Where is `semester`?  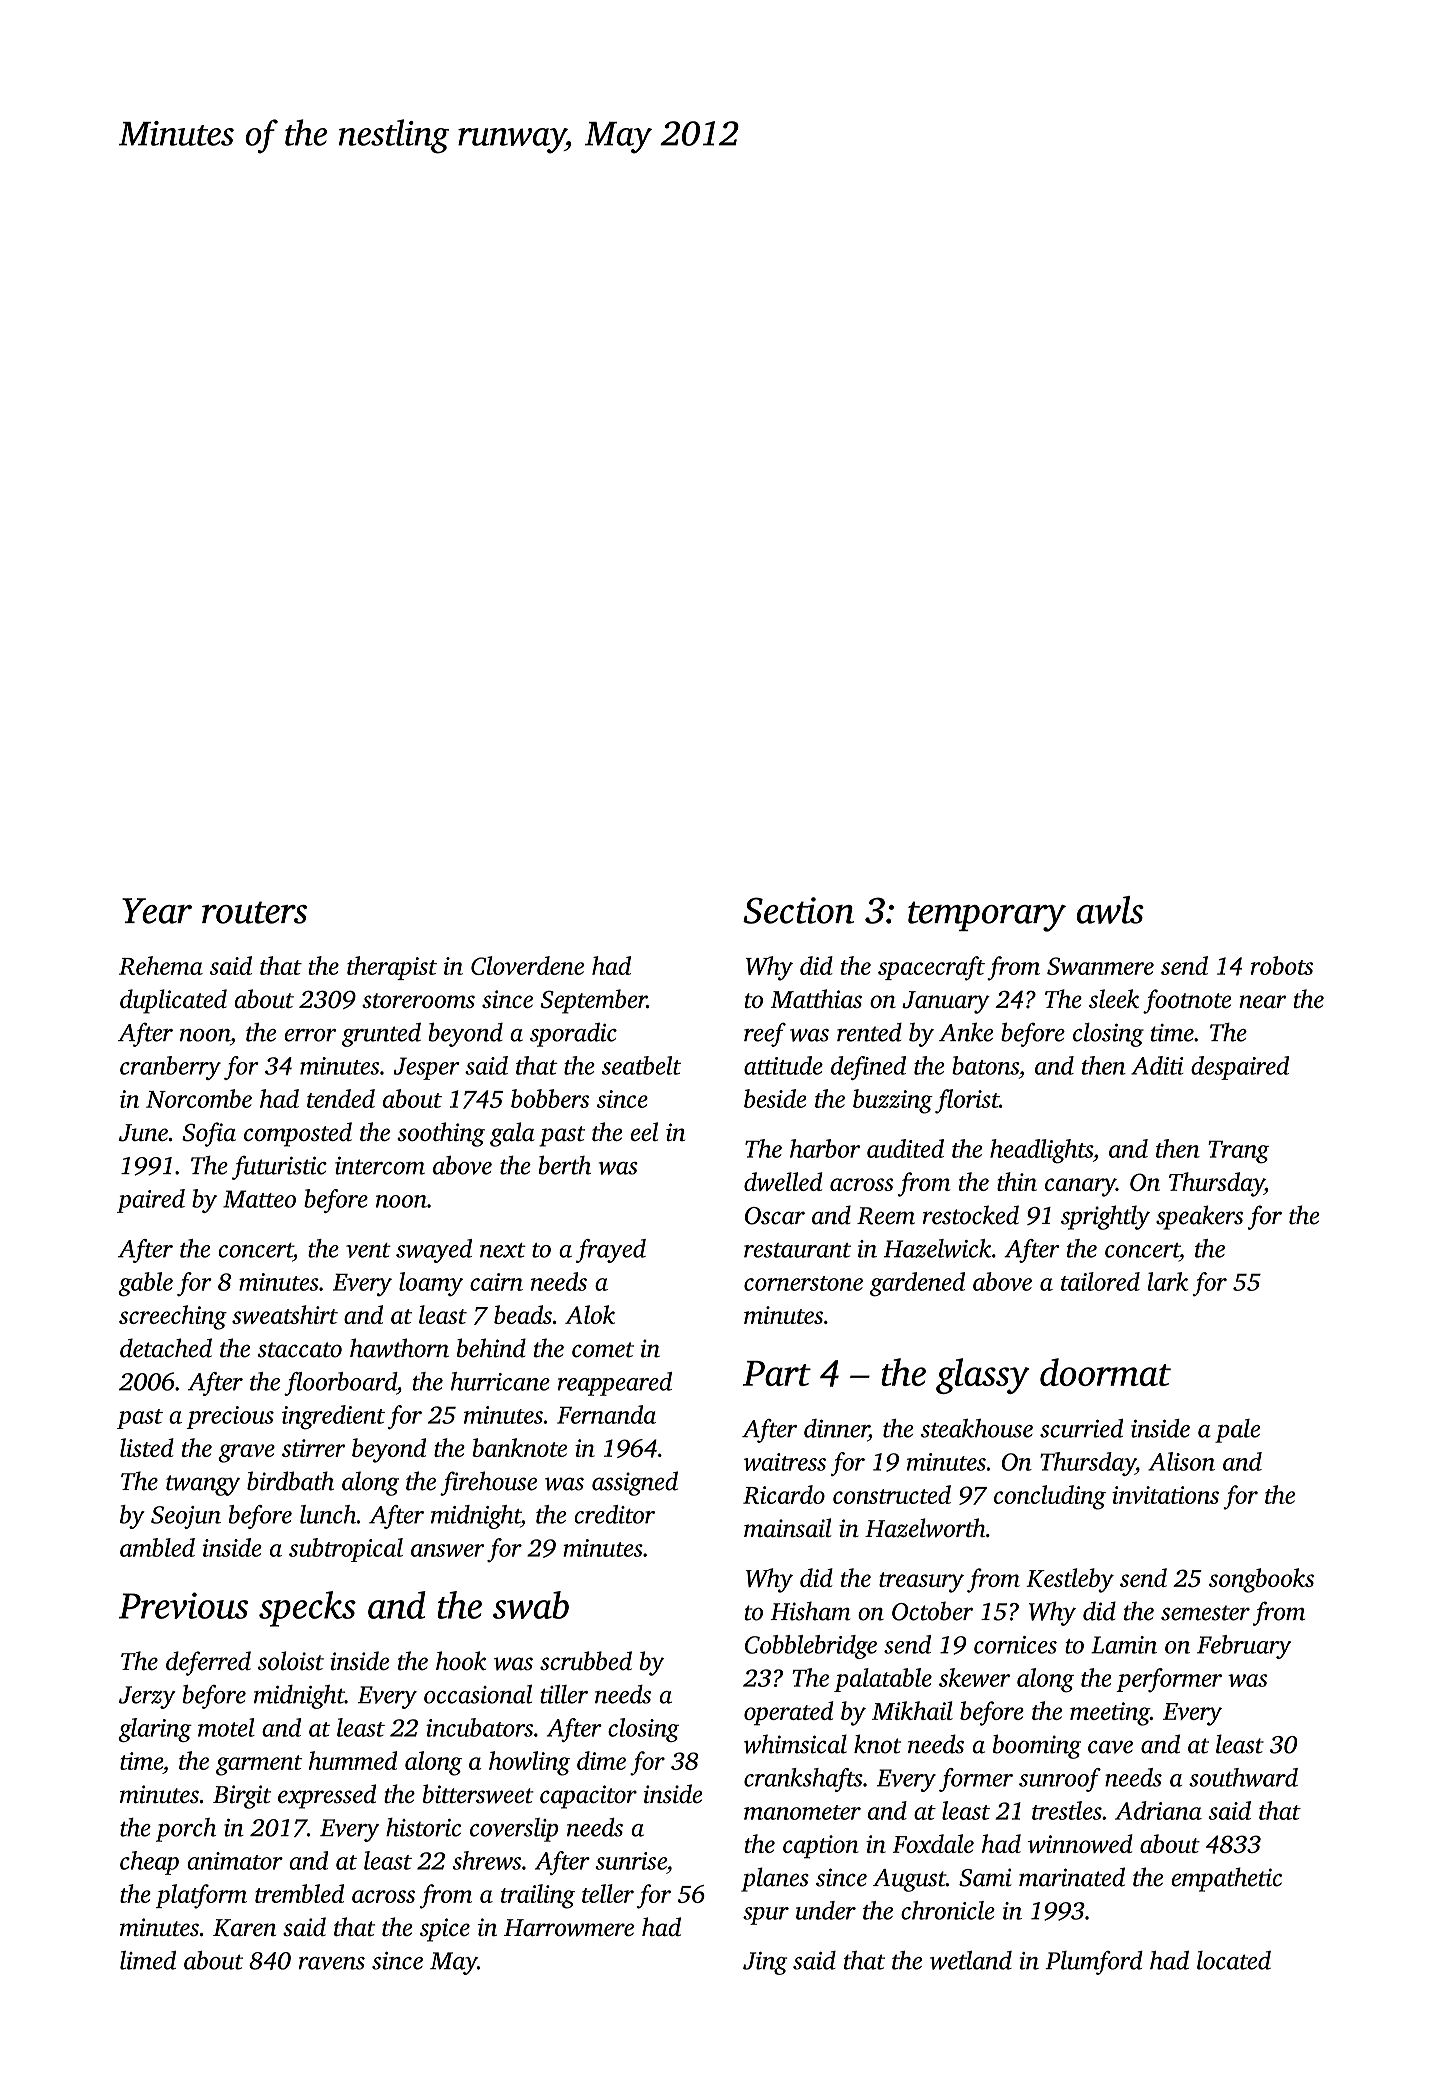 semester is located at coordinates (1205, 1613).
